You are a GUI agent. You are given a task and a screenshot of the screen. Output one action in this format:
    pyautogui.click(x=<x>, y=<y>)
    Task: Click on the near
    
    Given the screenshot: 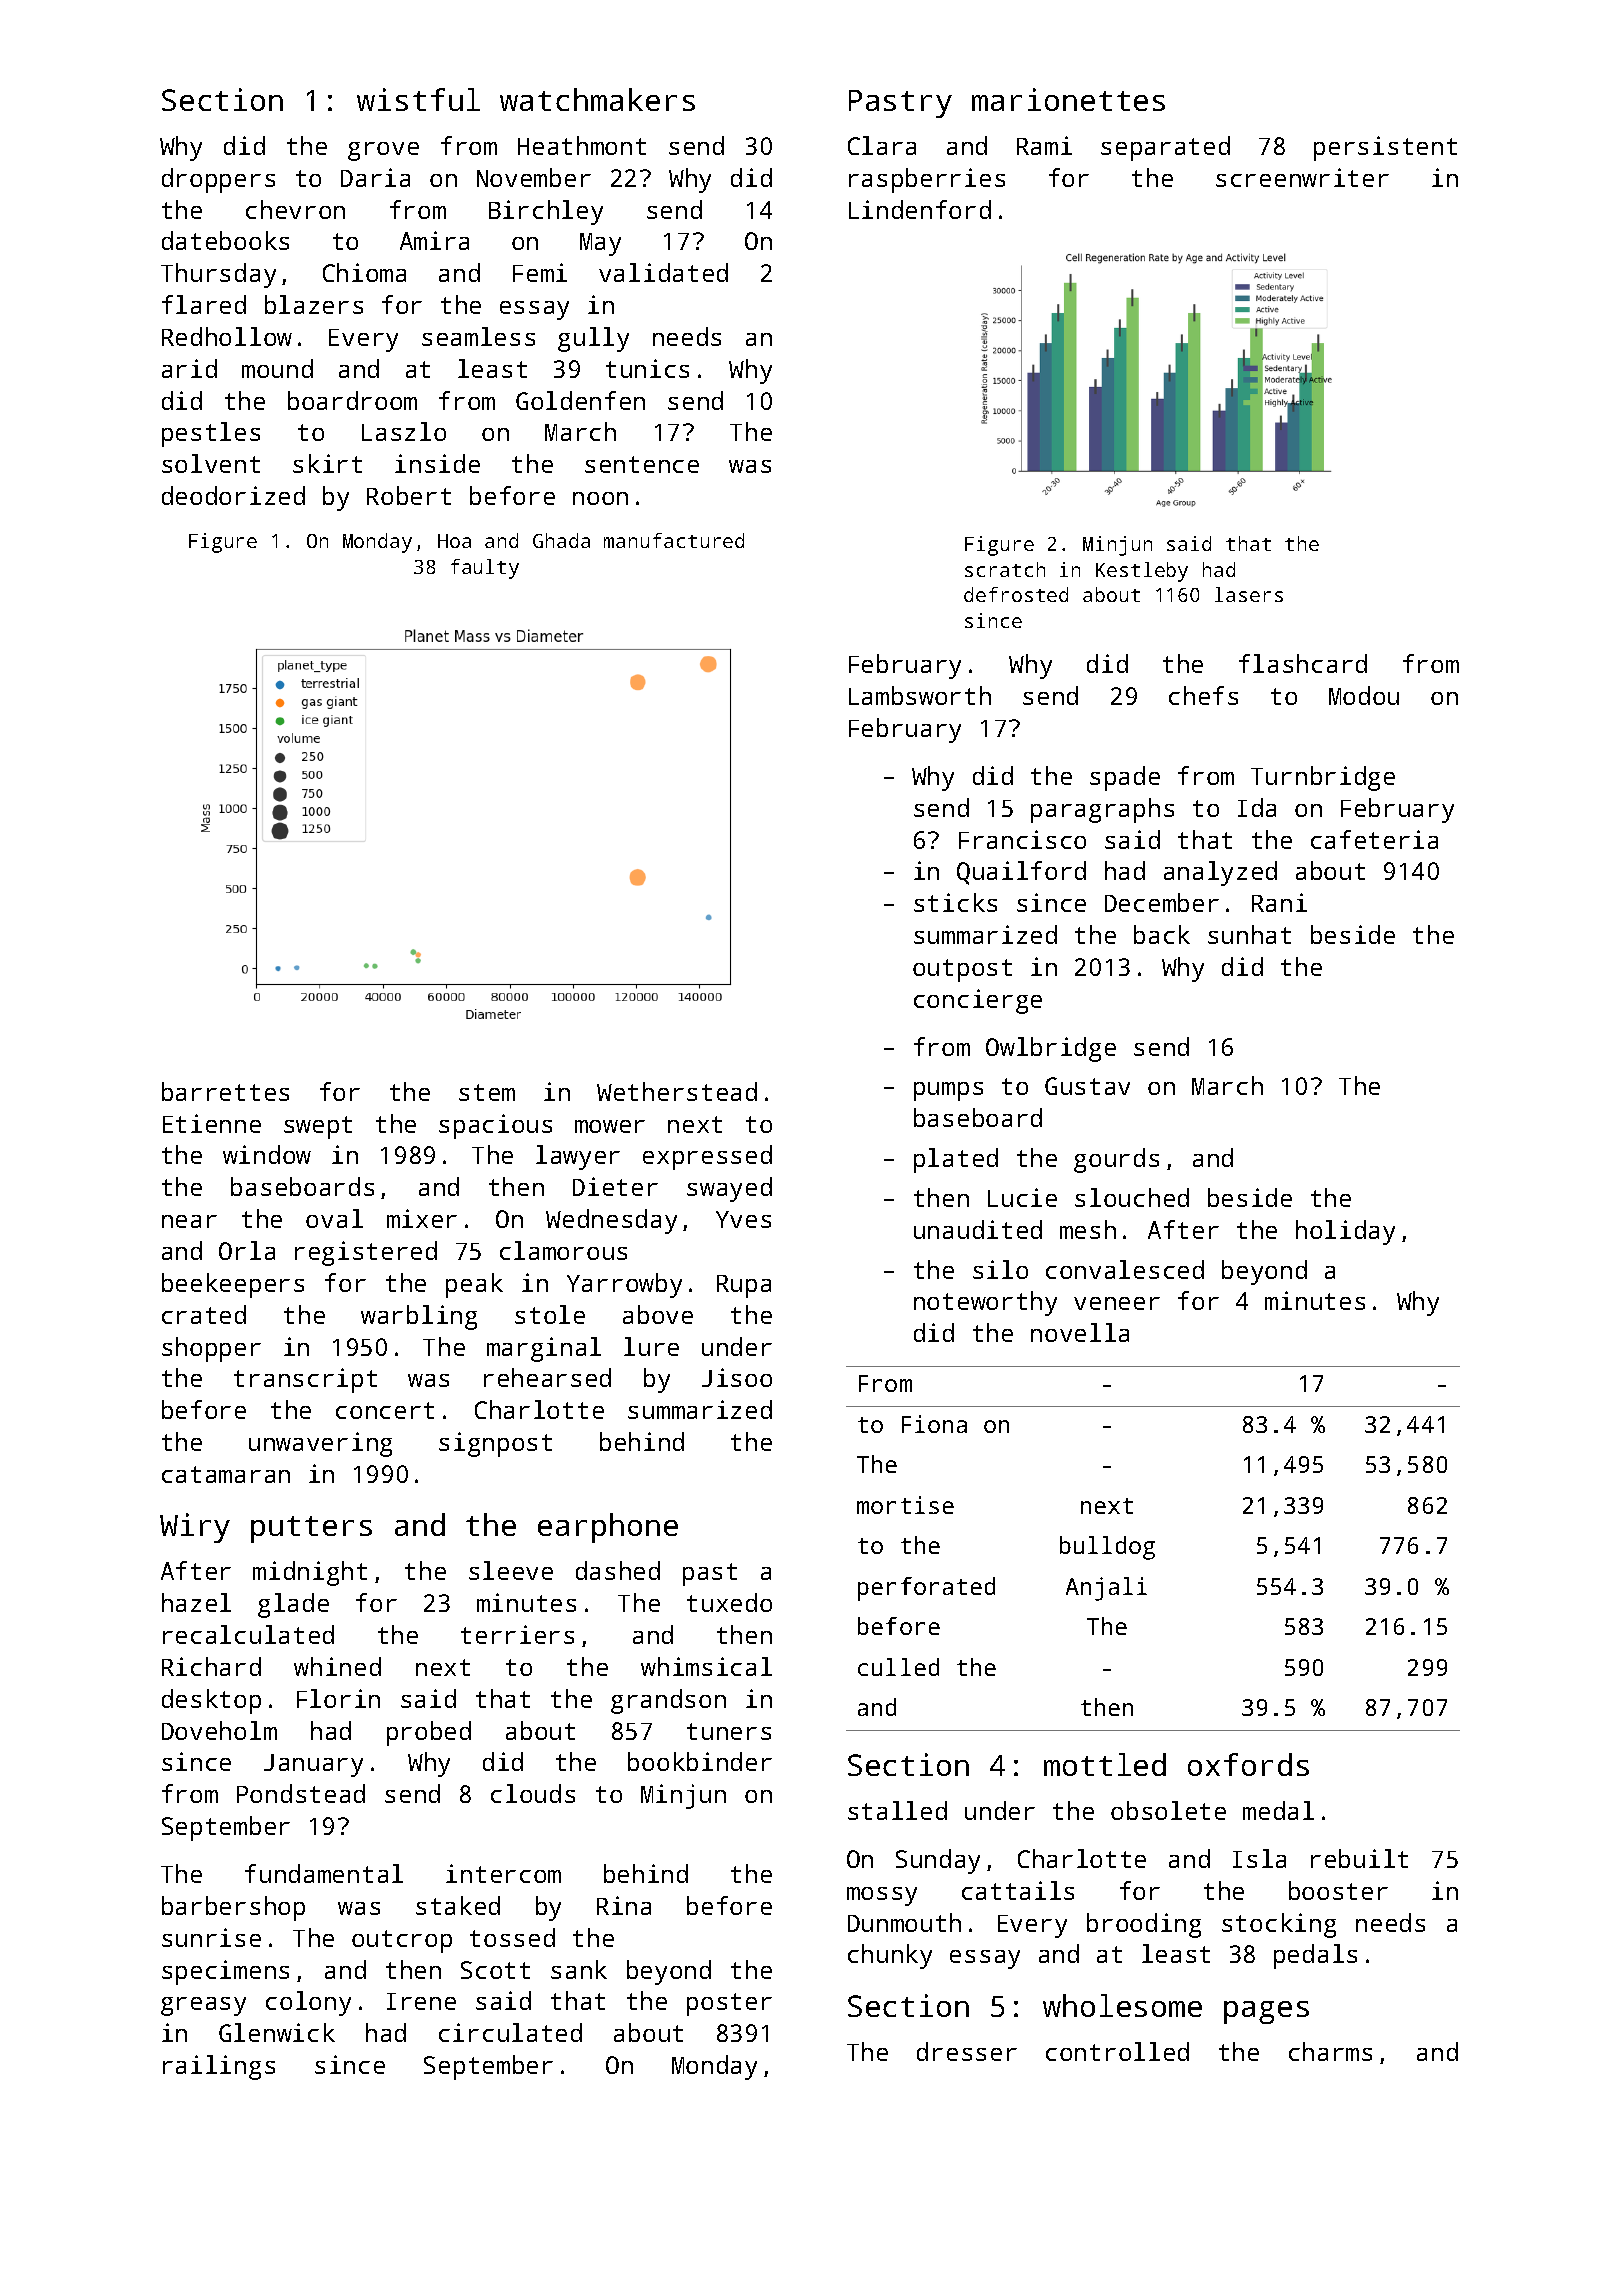 What is the action you would take?
    pyautogui.click(x=189, y=1221)
